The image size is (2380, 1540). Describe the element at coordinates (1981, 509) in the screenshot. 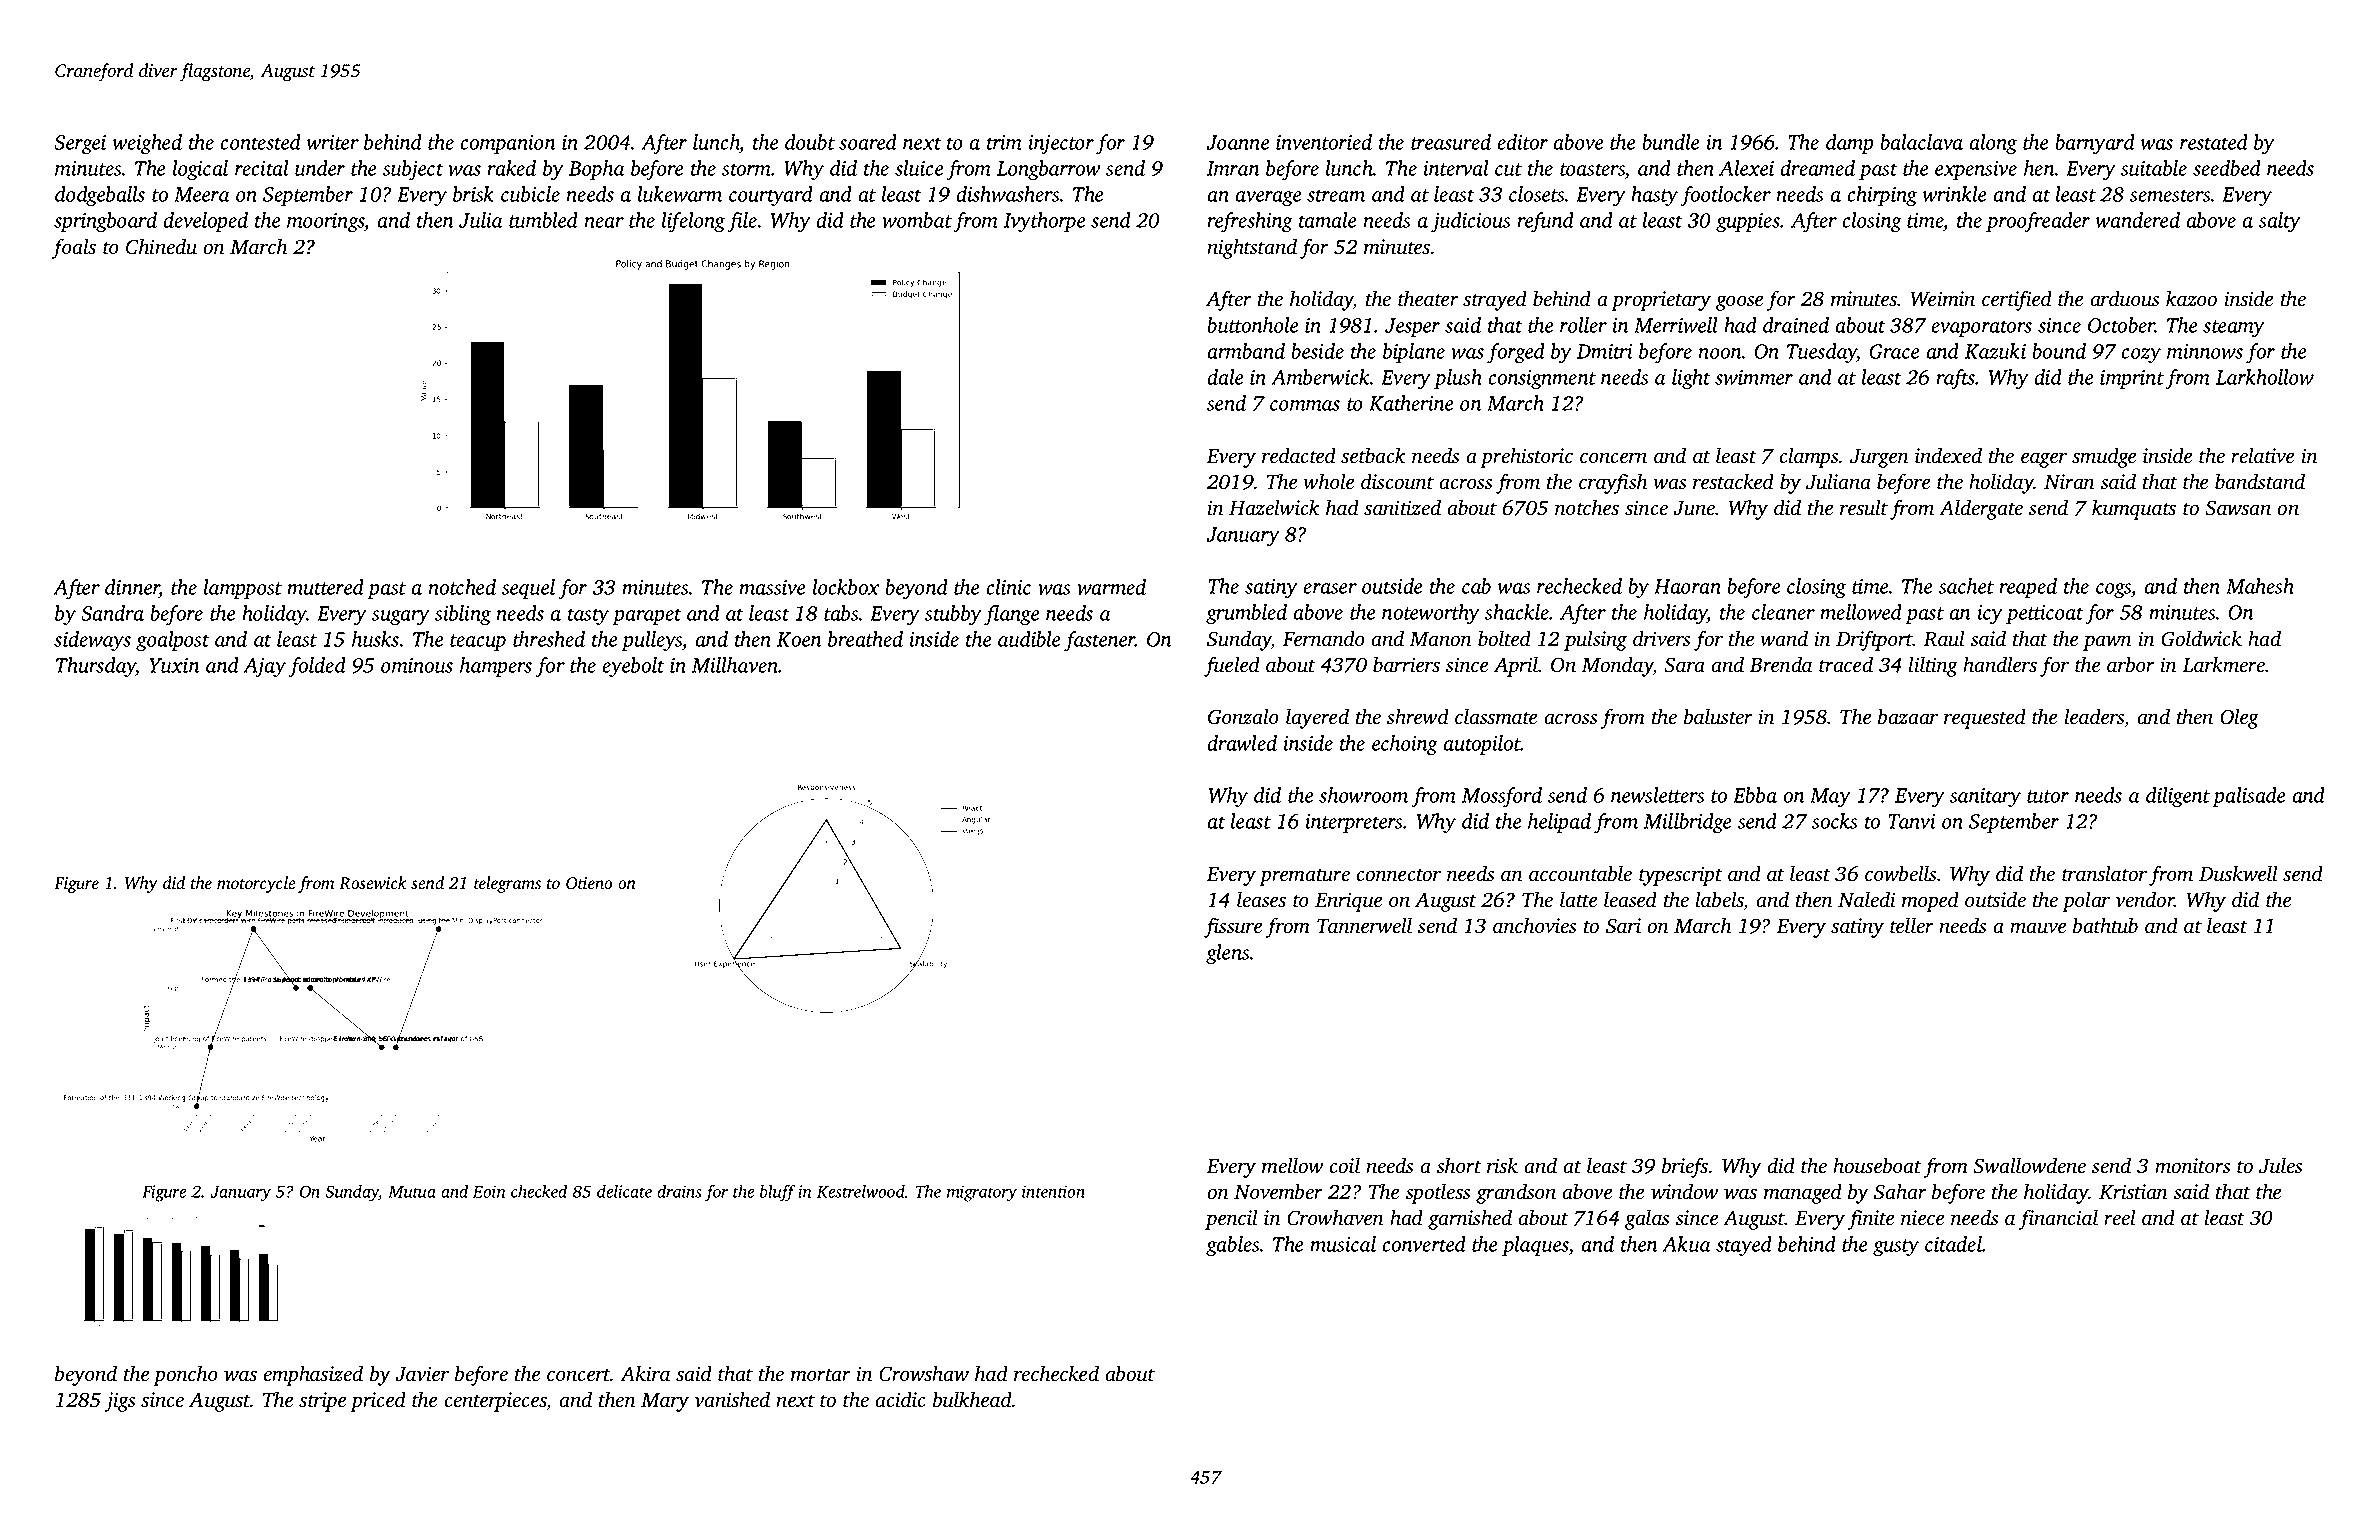

I see `Aldergate` at that location.
